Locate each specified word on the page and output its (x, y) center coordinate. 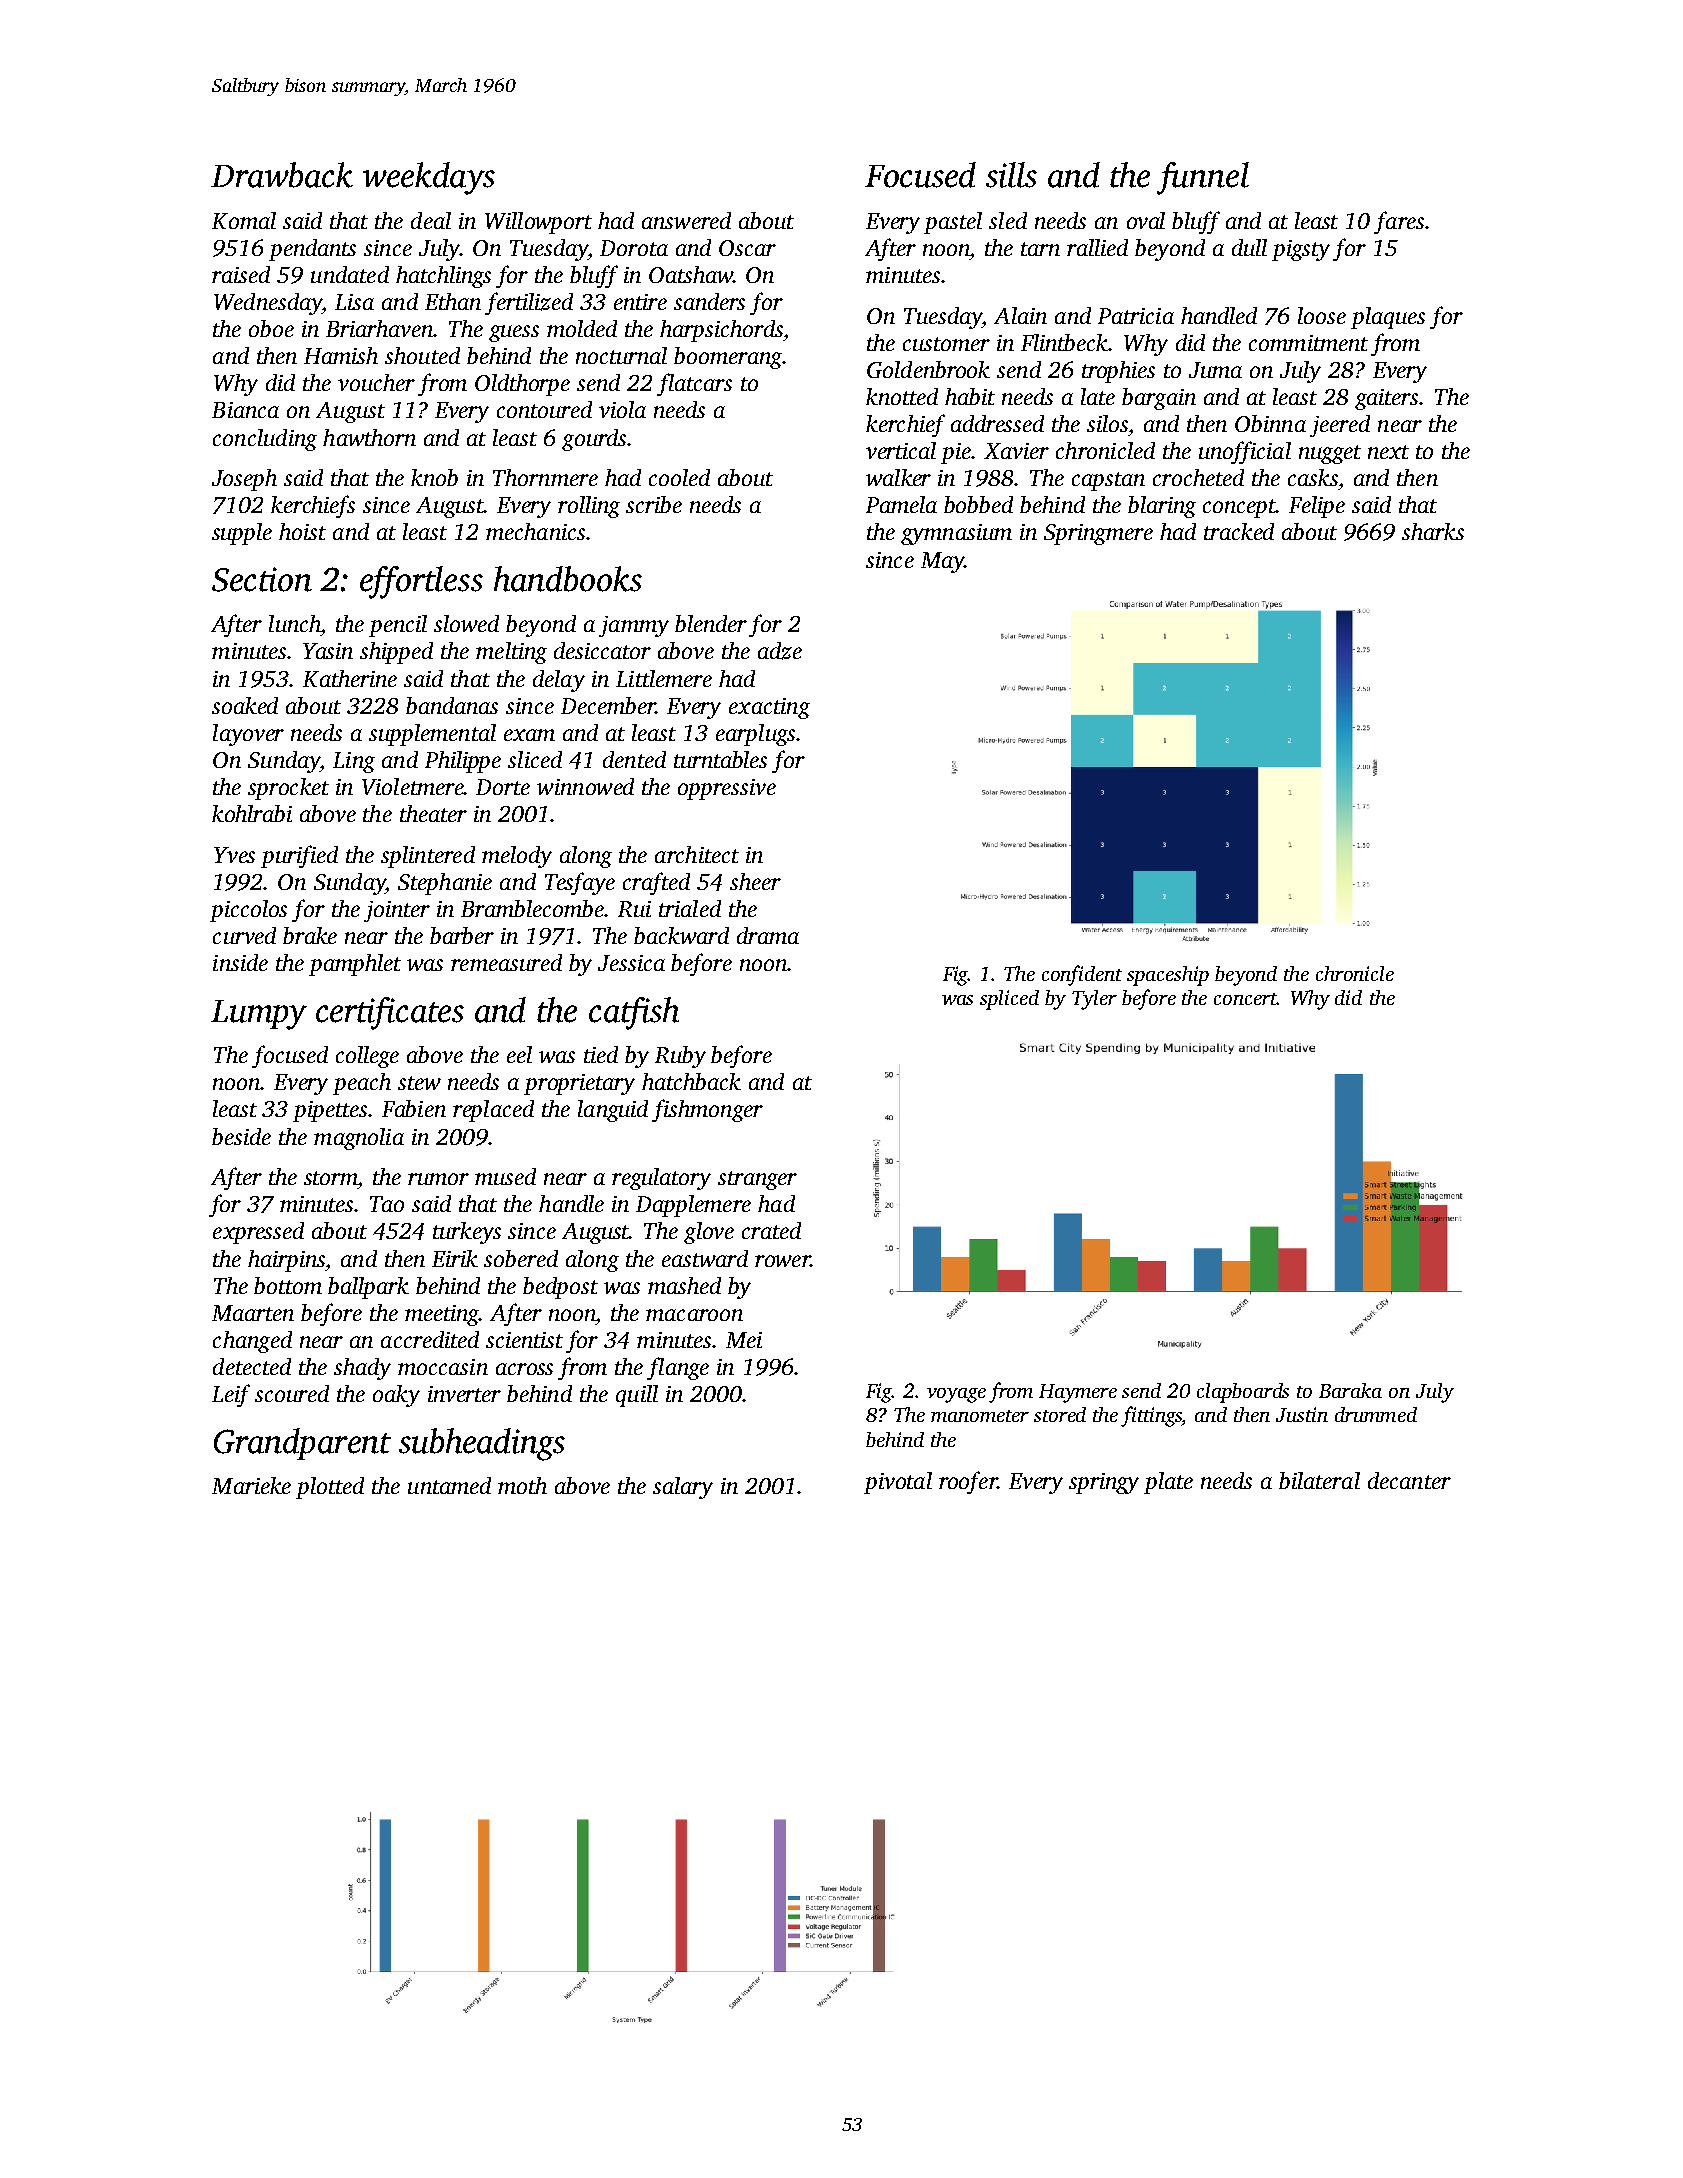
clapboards (1243, 1393)
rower (782, 1261)
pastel (953, 223)
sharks (1433, 531)
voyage (956, 1395)
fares (1399, 222)
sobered (521, 1258)
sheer (755, 881)
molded (582, 328)
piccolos (248, 911)
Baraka (1350, 1390)
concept (1239, 508)
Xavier (1016, 451)
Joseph (244, 480)
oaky (396, 1396)
